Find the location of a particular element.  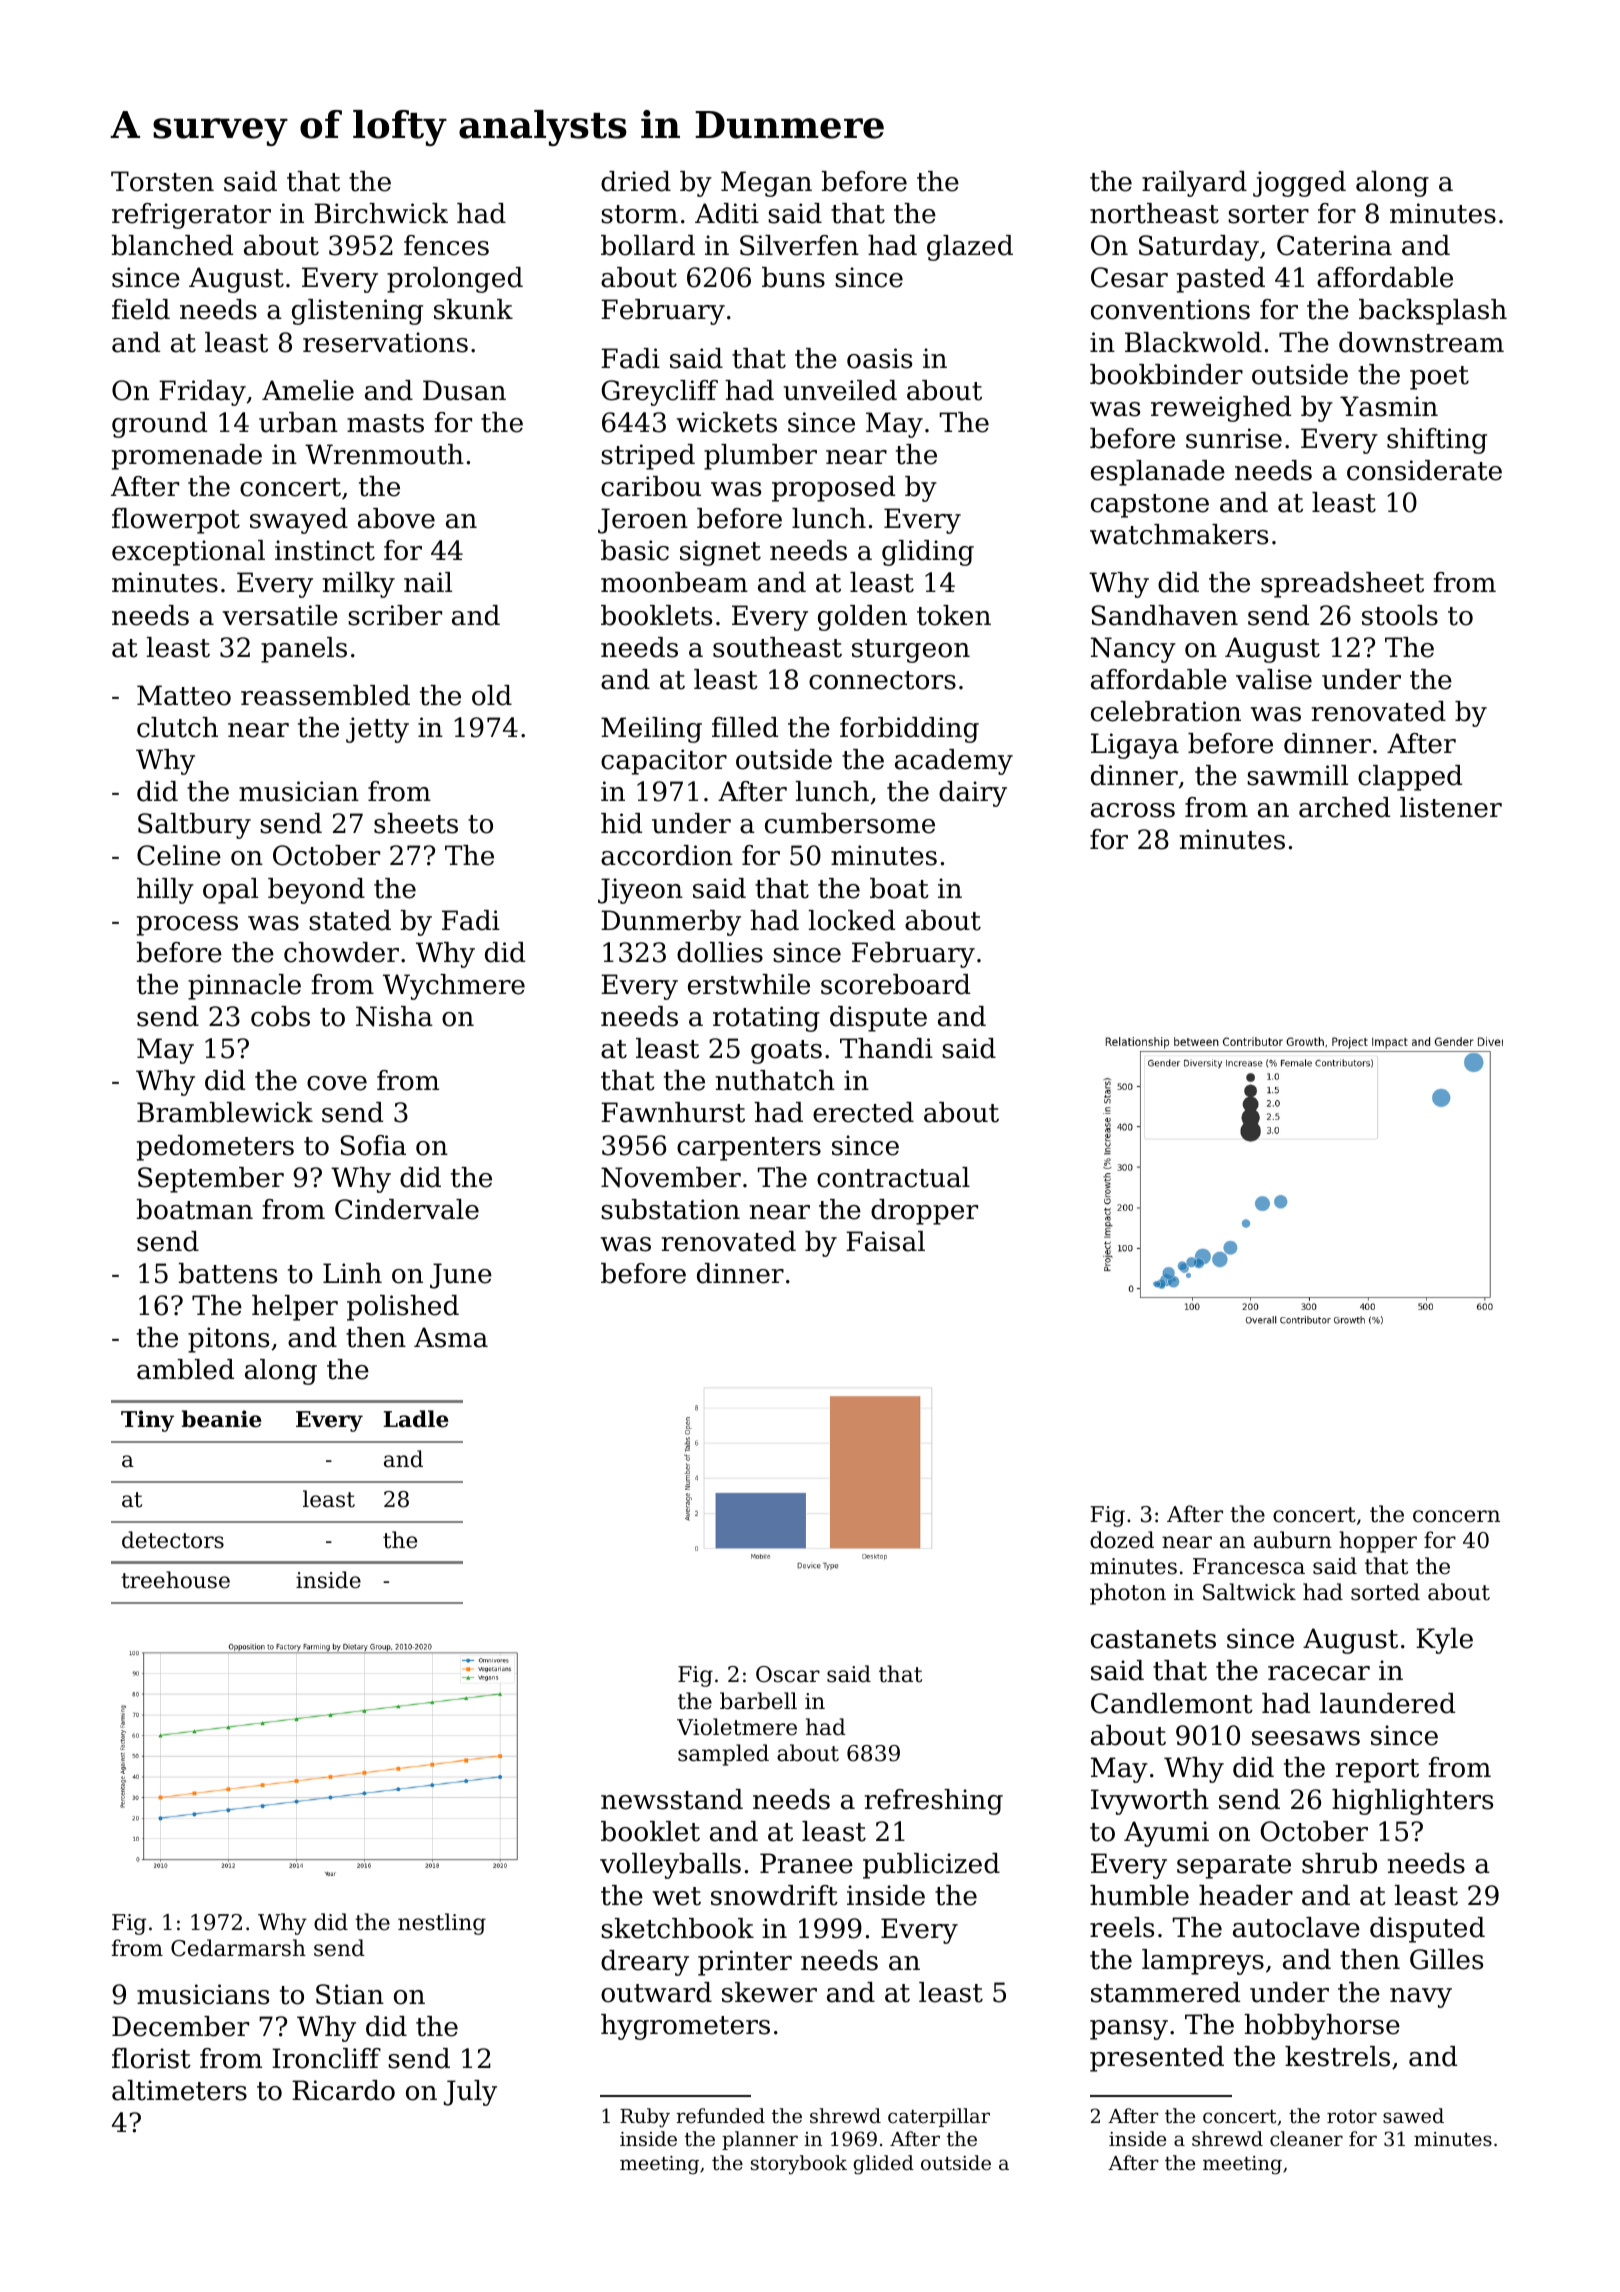

Ladle is located at coordinates (416, 1419).
